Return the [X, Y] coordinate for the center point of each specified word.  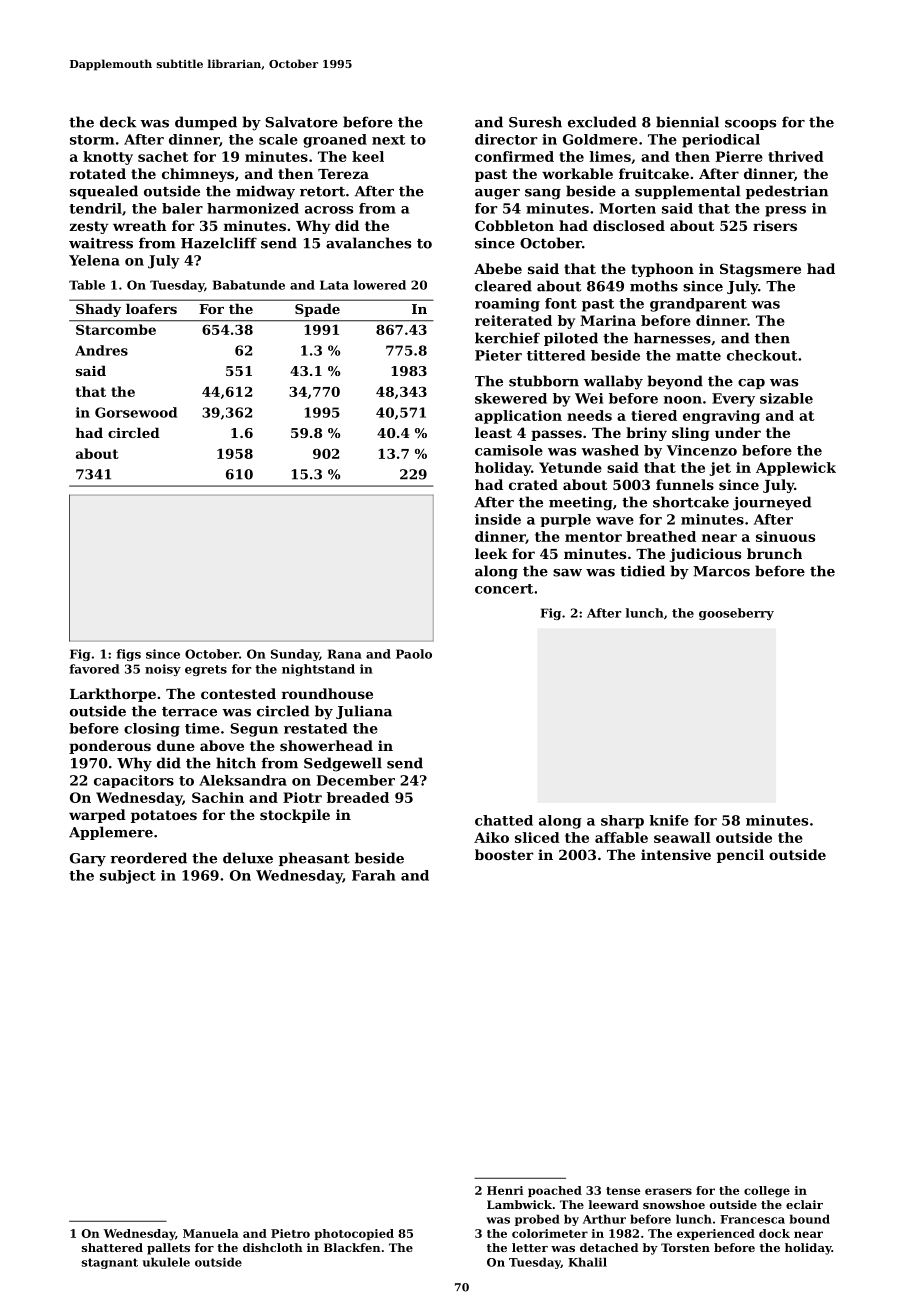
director [506, 139]
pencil [740, 856]
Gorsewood [136, 412]
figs [128, 655]
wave [615, 521]
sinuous [785, 536]
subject [128, 877]
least [493, 432]
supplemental [688, 192]
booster [504, 854]
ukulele [166, 1262]
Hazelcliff [219, 243]
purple [565, 520]
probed [537, 1220]
